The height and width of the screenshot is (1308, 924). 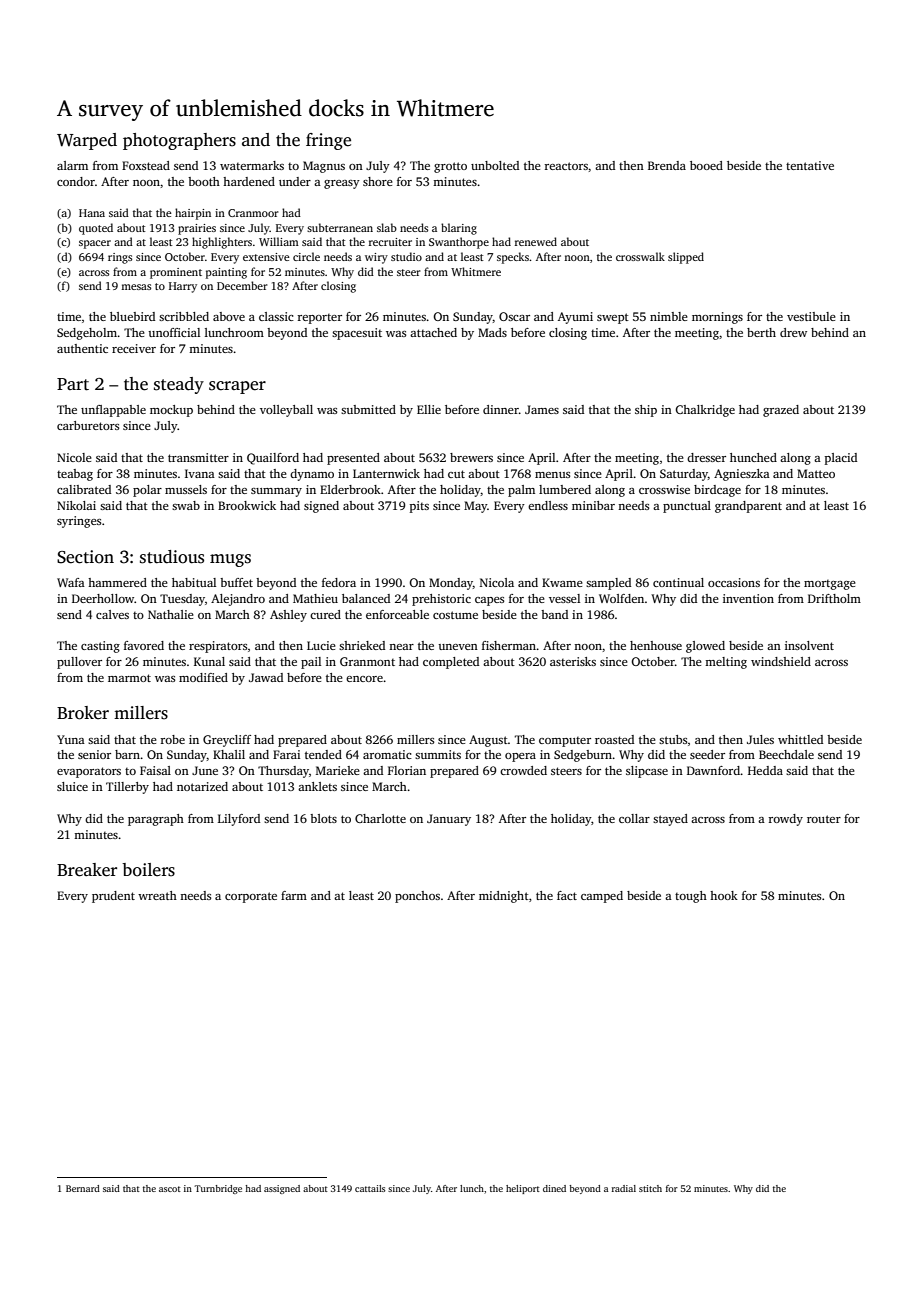 I want to click on fringe, so click(x=328, y=141).
